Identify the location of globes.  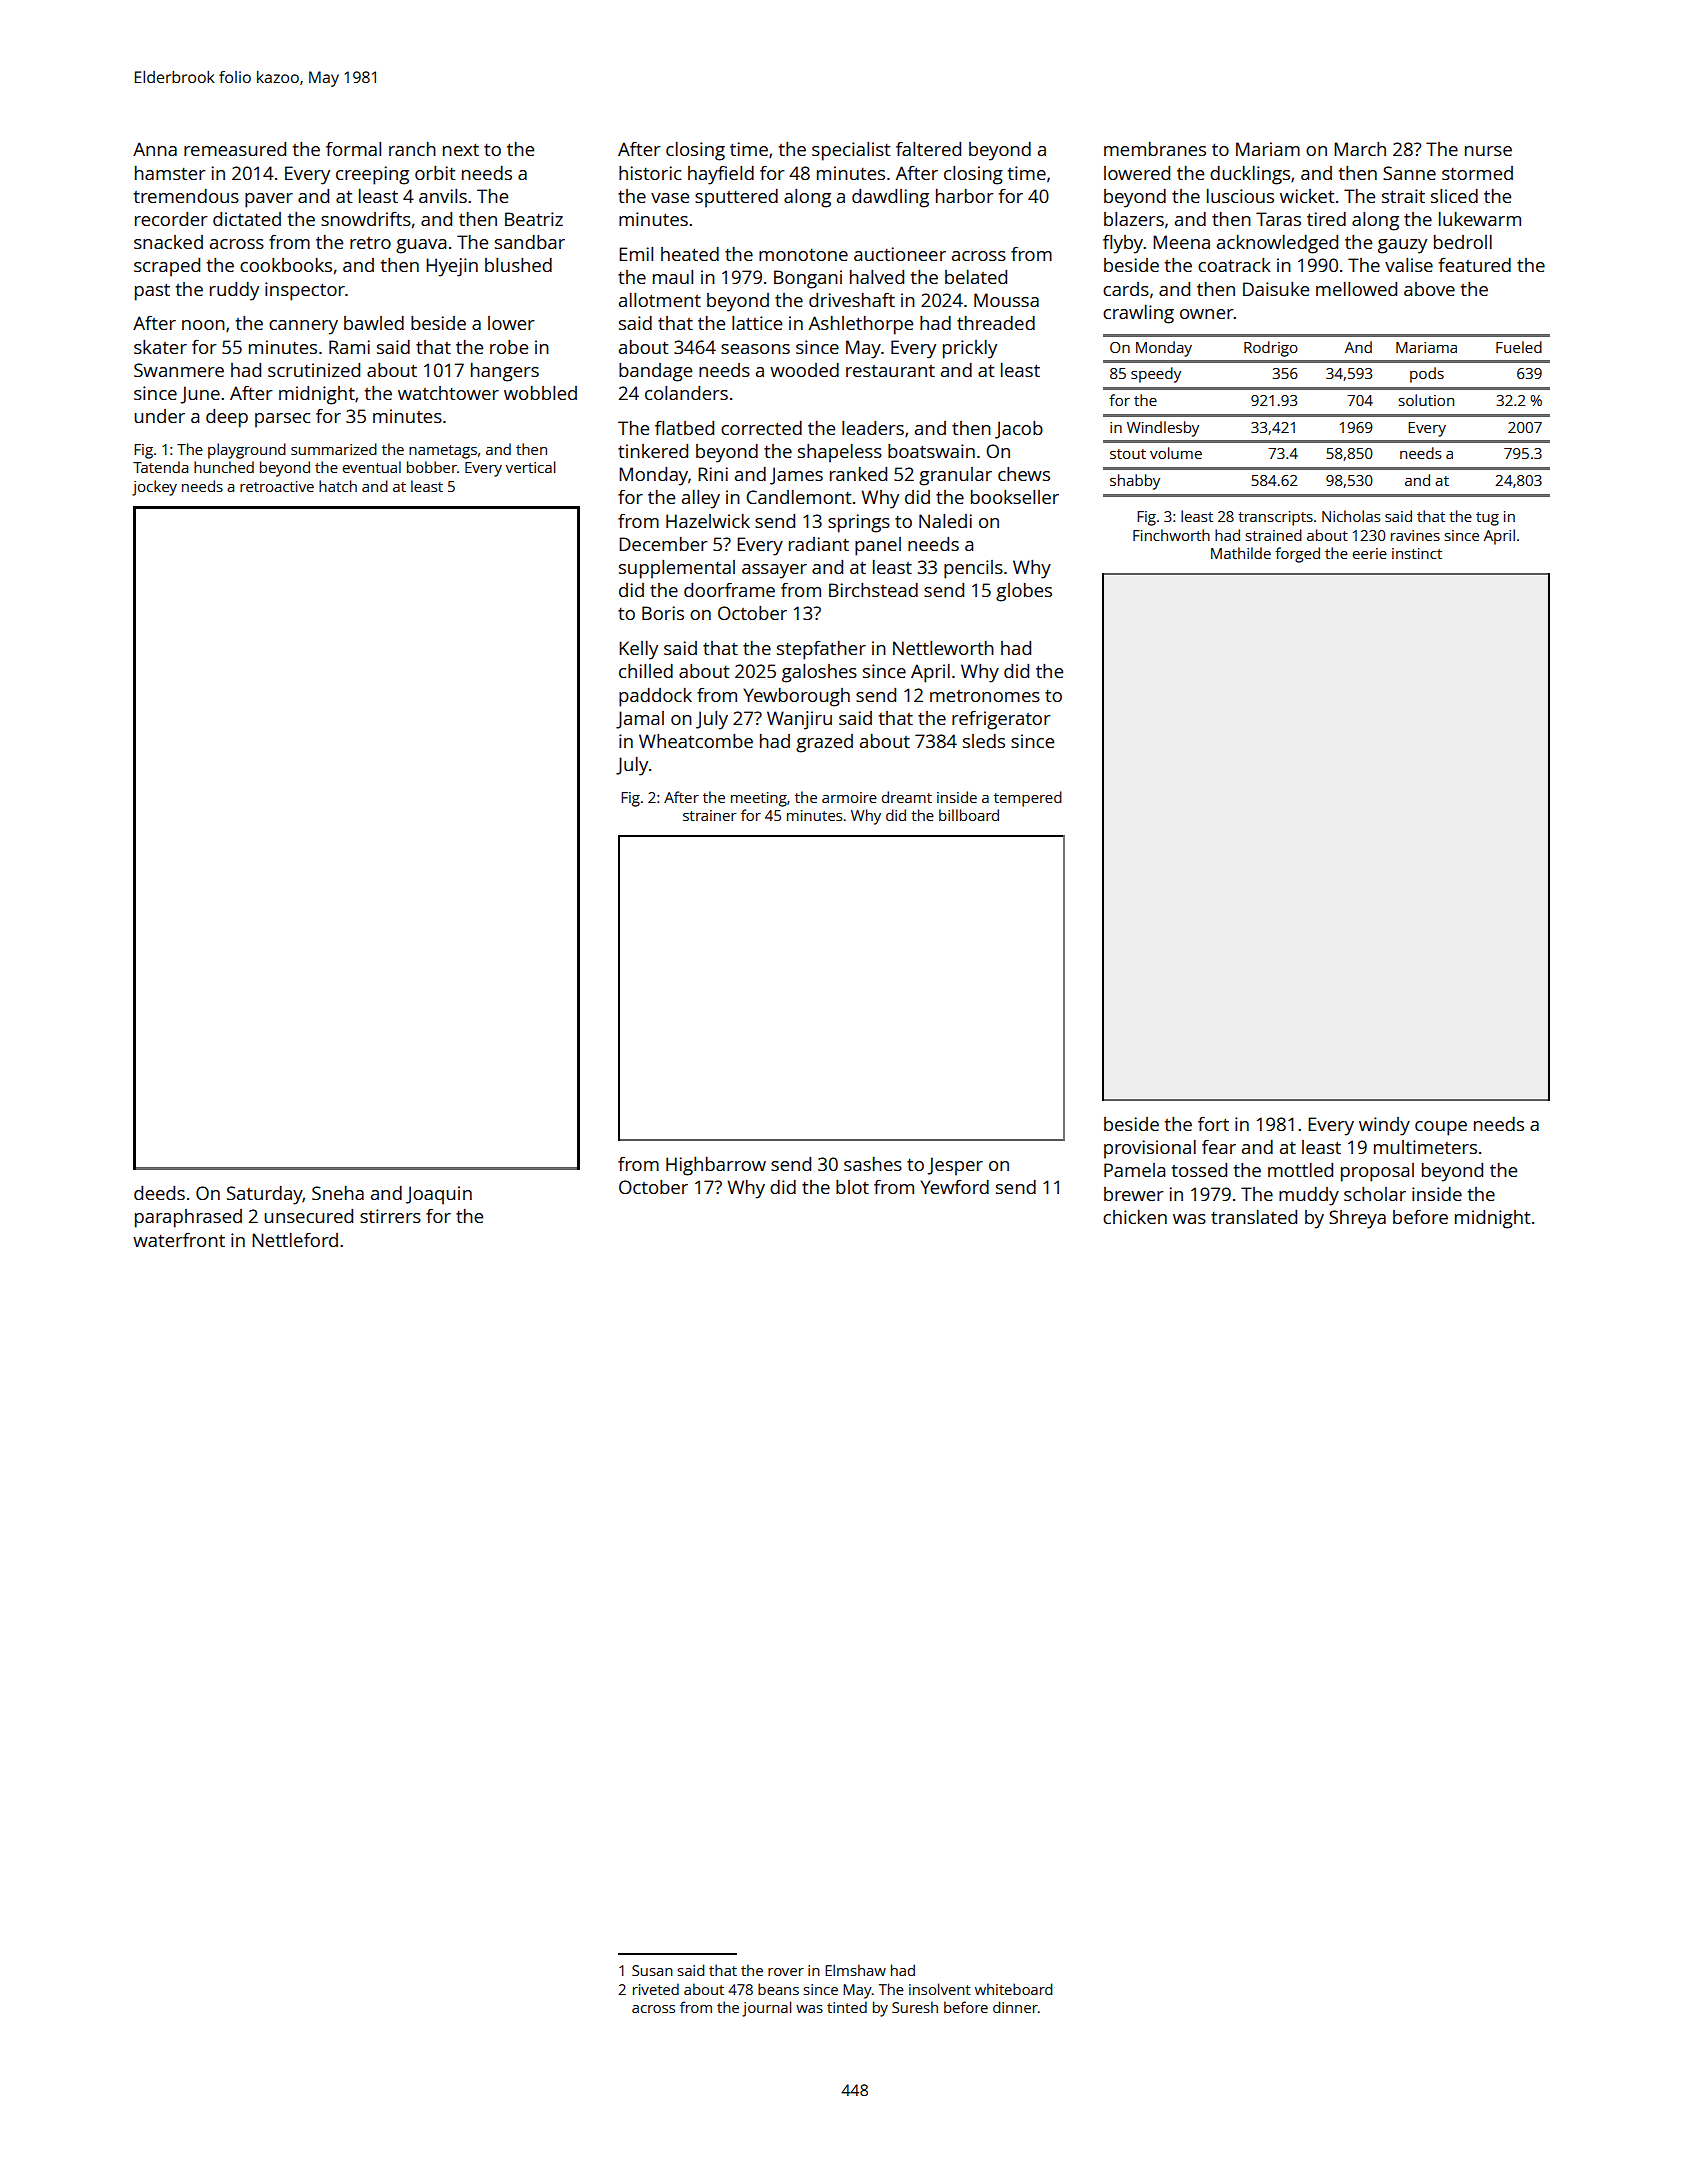
(1024, 592).
